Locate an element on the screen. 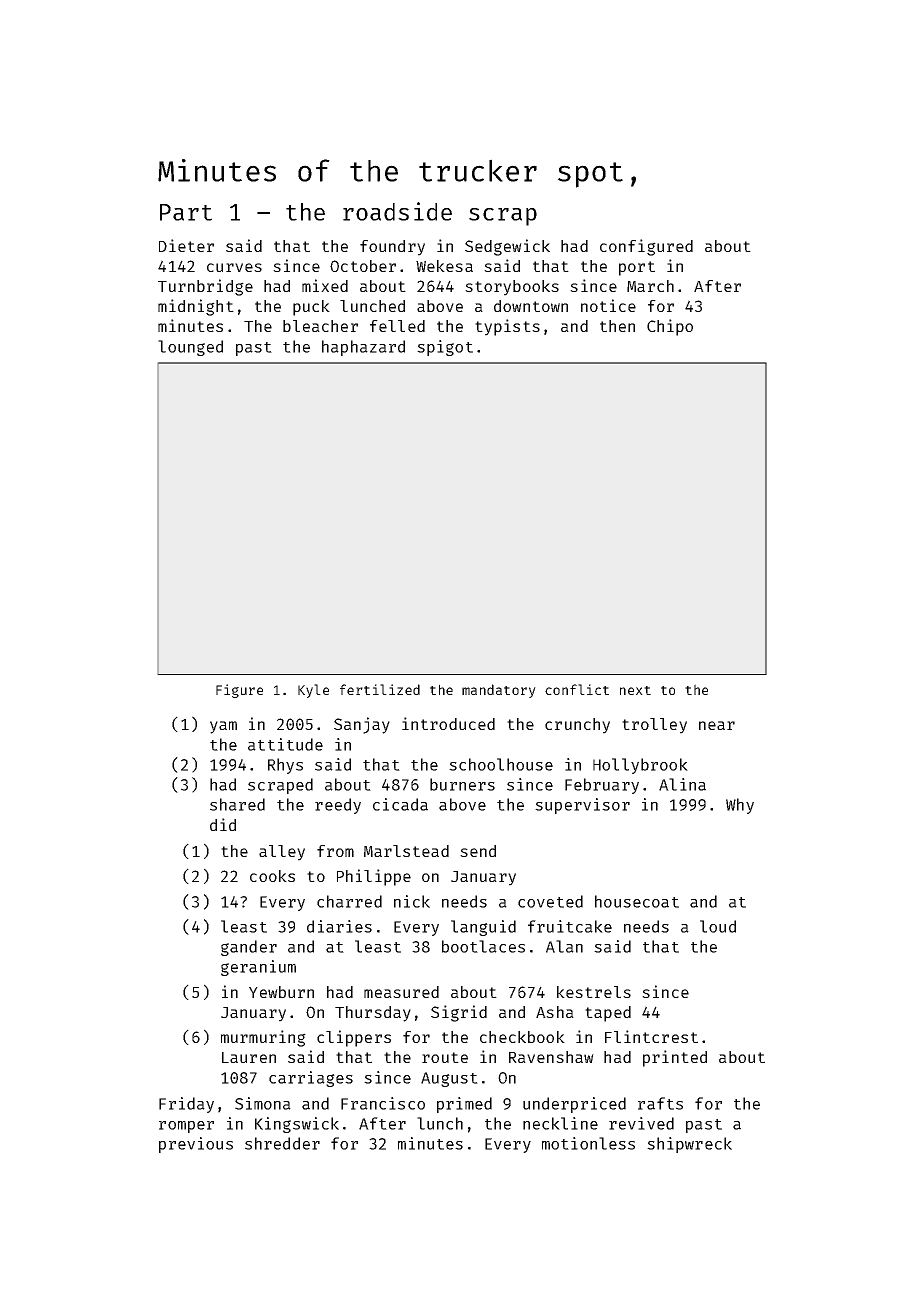 The width and height of the screenshot is (924, 1311). housecoat is located at coordinates (637, 901).
